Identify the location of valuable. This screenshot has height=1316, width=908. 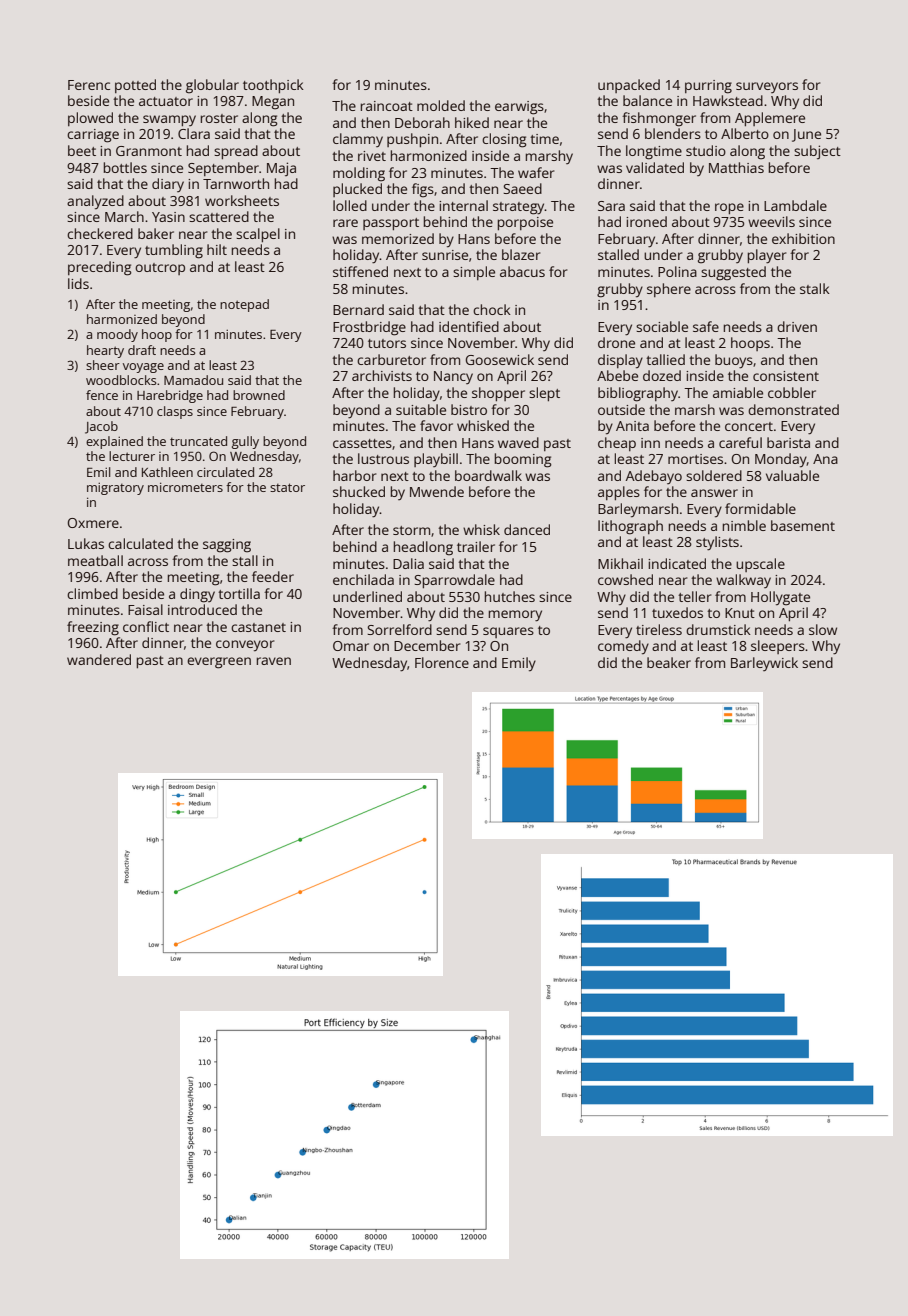
(792, 475).
